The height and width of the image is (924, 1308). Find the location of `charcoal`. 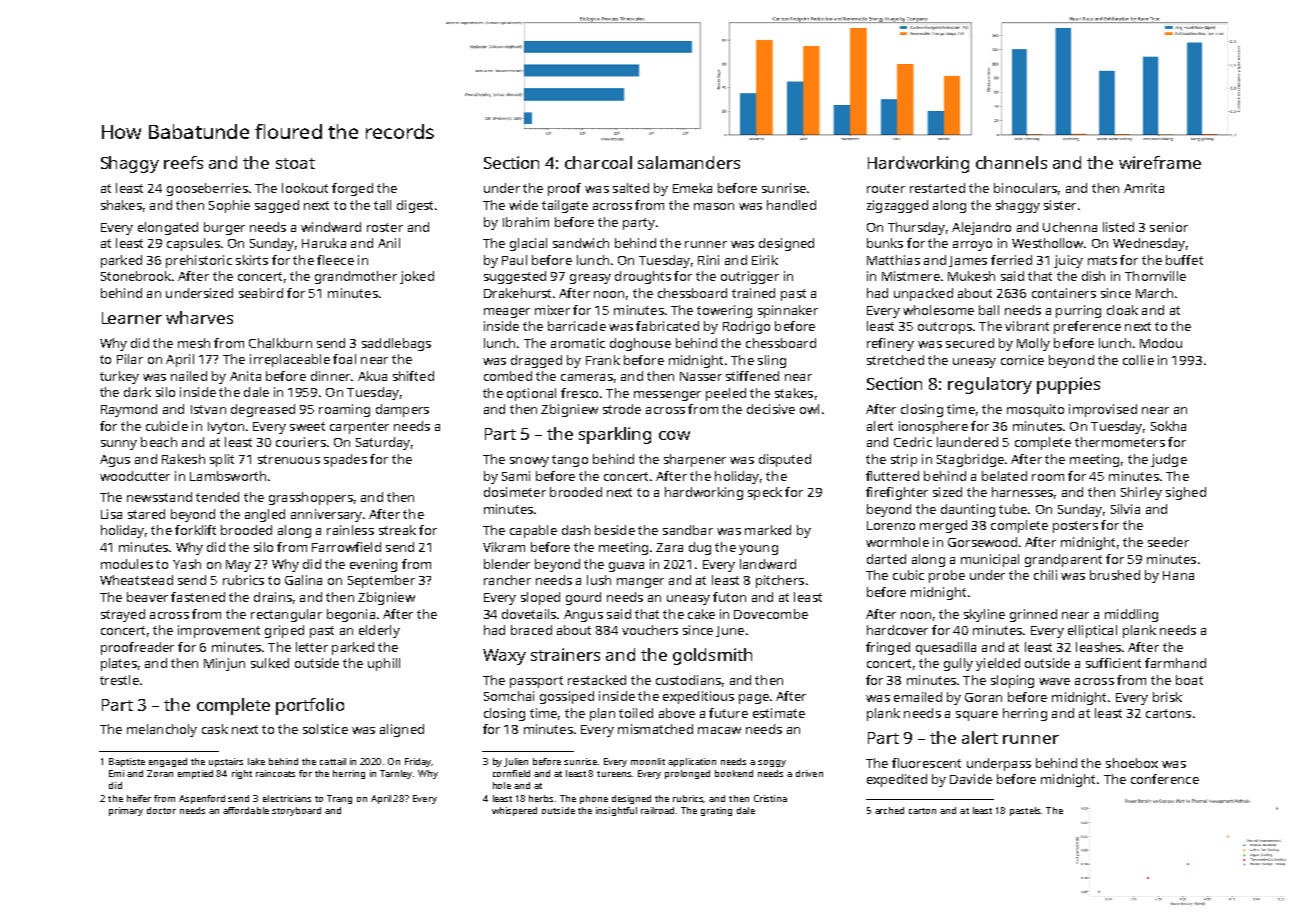

charcoal is located at coordinates (598, 162).
